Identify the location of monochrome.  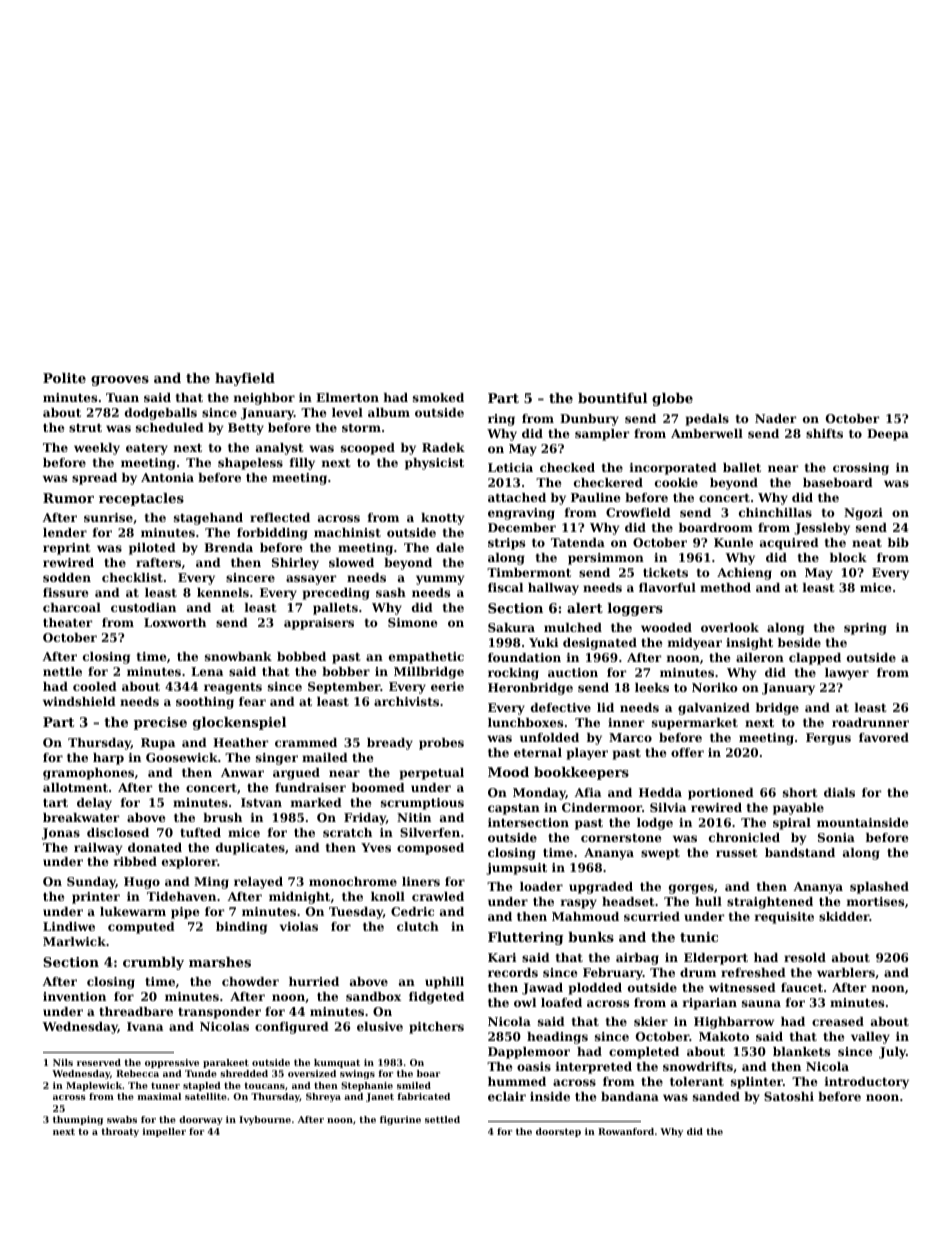
(353, 881).
